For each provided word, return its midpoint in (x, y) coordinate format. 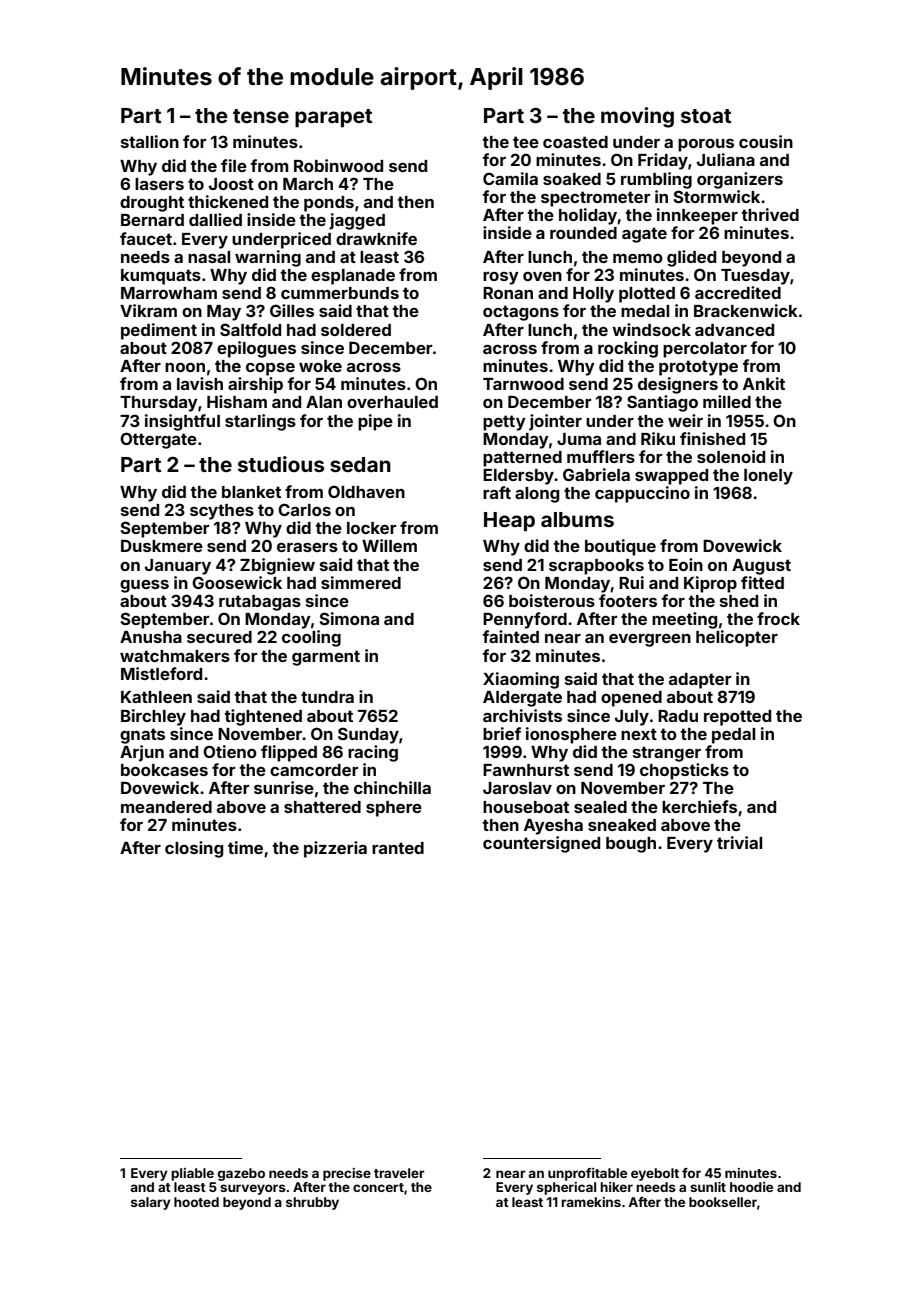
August (761, 567)
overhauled (392, 402)
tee (526, 142)
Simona (349, 618)
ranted (398, 848)
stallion (150, 141)
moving (637, 117)
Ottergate (158, 440)
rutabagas (260, 603)
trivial (739, 842)
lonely (768, 477)
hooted (196, 1202)
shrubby (312, 1203)
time (245, 847)
